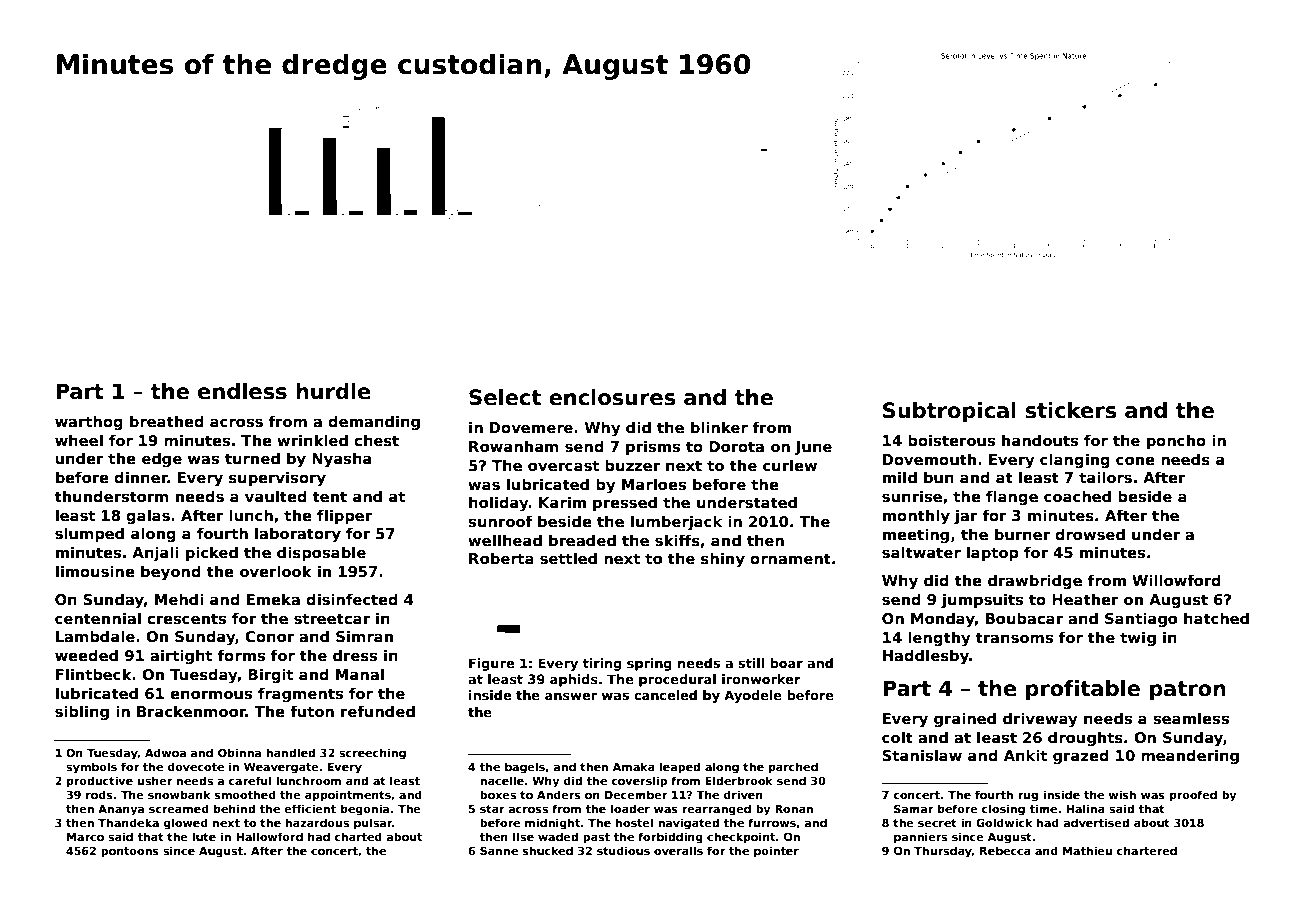 The width and height of the screenshot is (1308, 924). Describe the element at coordinates (916, 516) in the screenshot. I see `monthly` at that location.
